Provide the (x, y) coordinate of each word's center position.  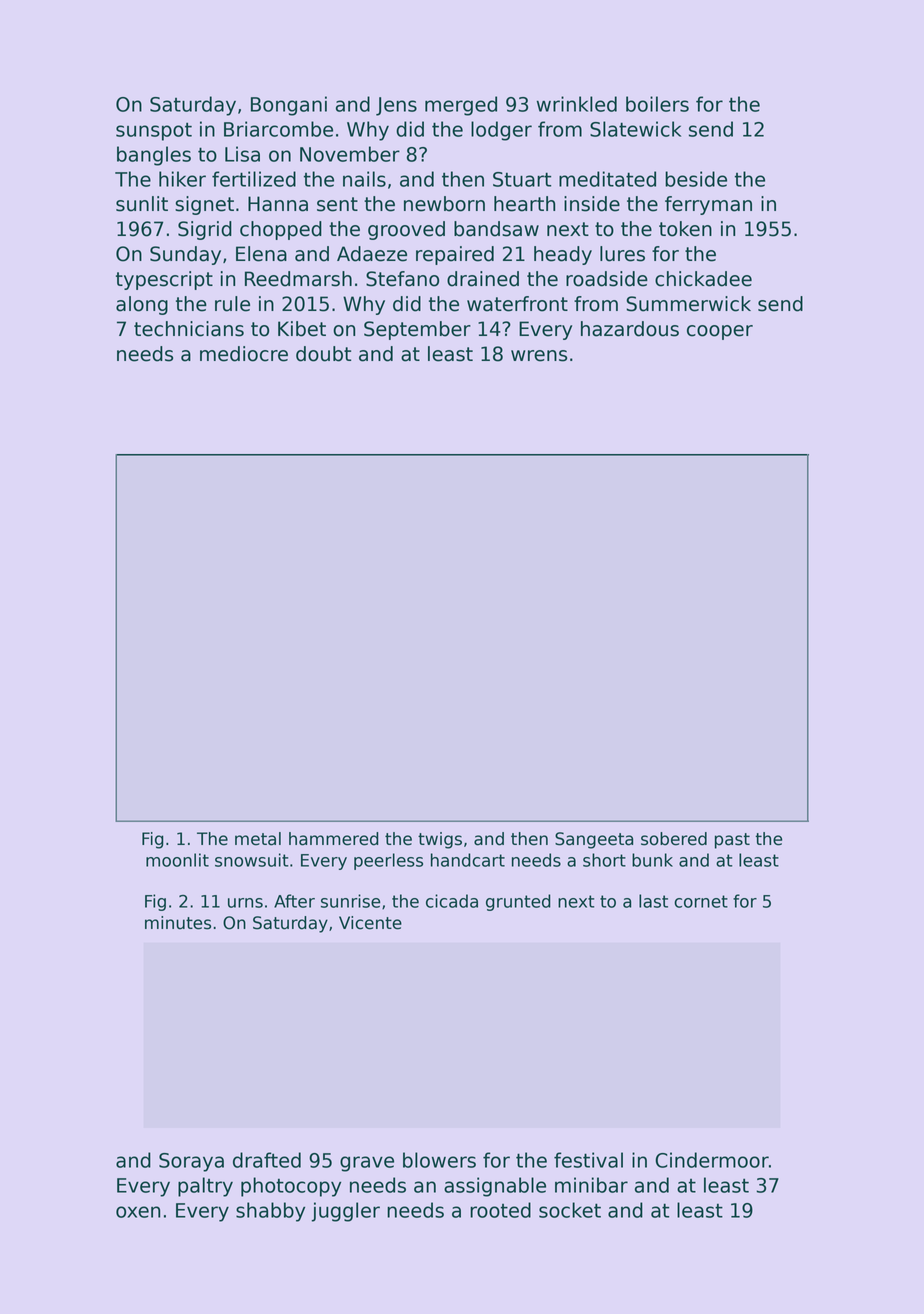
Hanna (278, 204)
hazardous (630, 329)
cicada (452, 901)
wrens (539, 356)
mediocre (244, 354)
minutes (178, 923)
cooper (720, 332)
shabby (270, 1212)
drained (483, 279)
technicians (189, 329)
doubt (323, 354)
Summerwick (688, 304)
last (653, 901)
